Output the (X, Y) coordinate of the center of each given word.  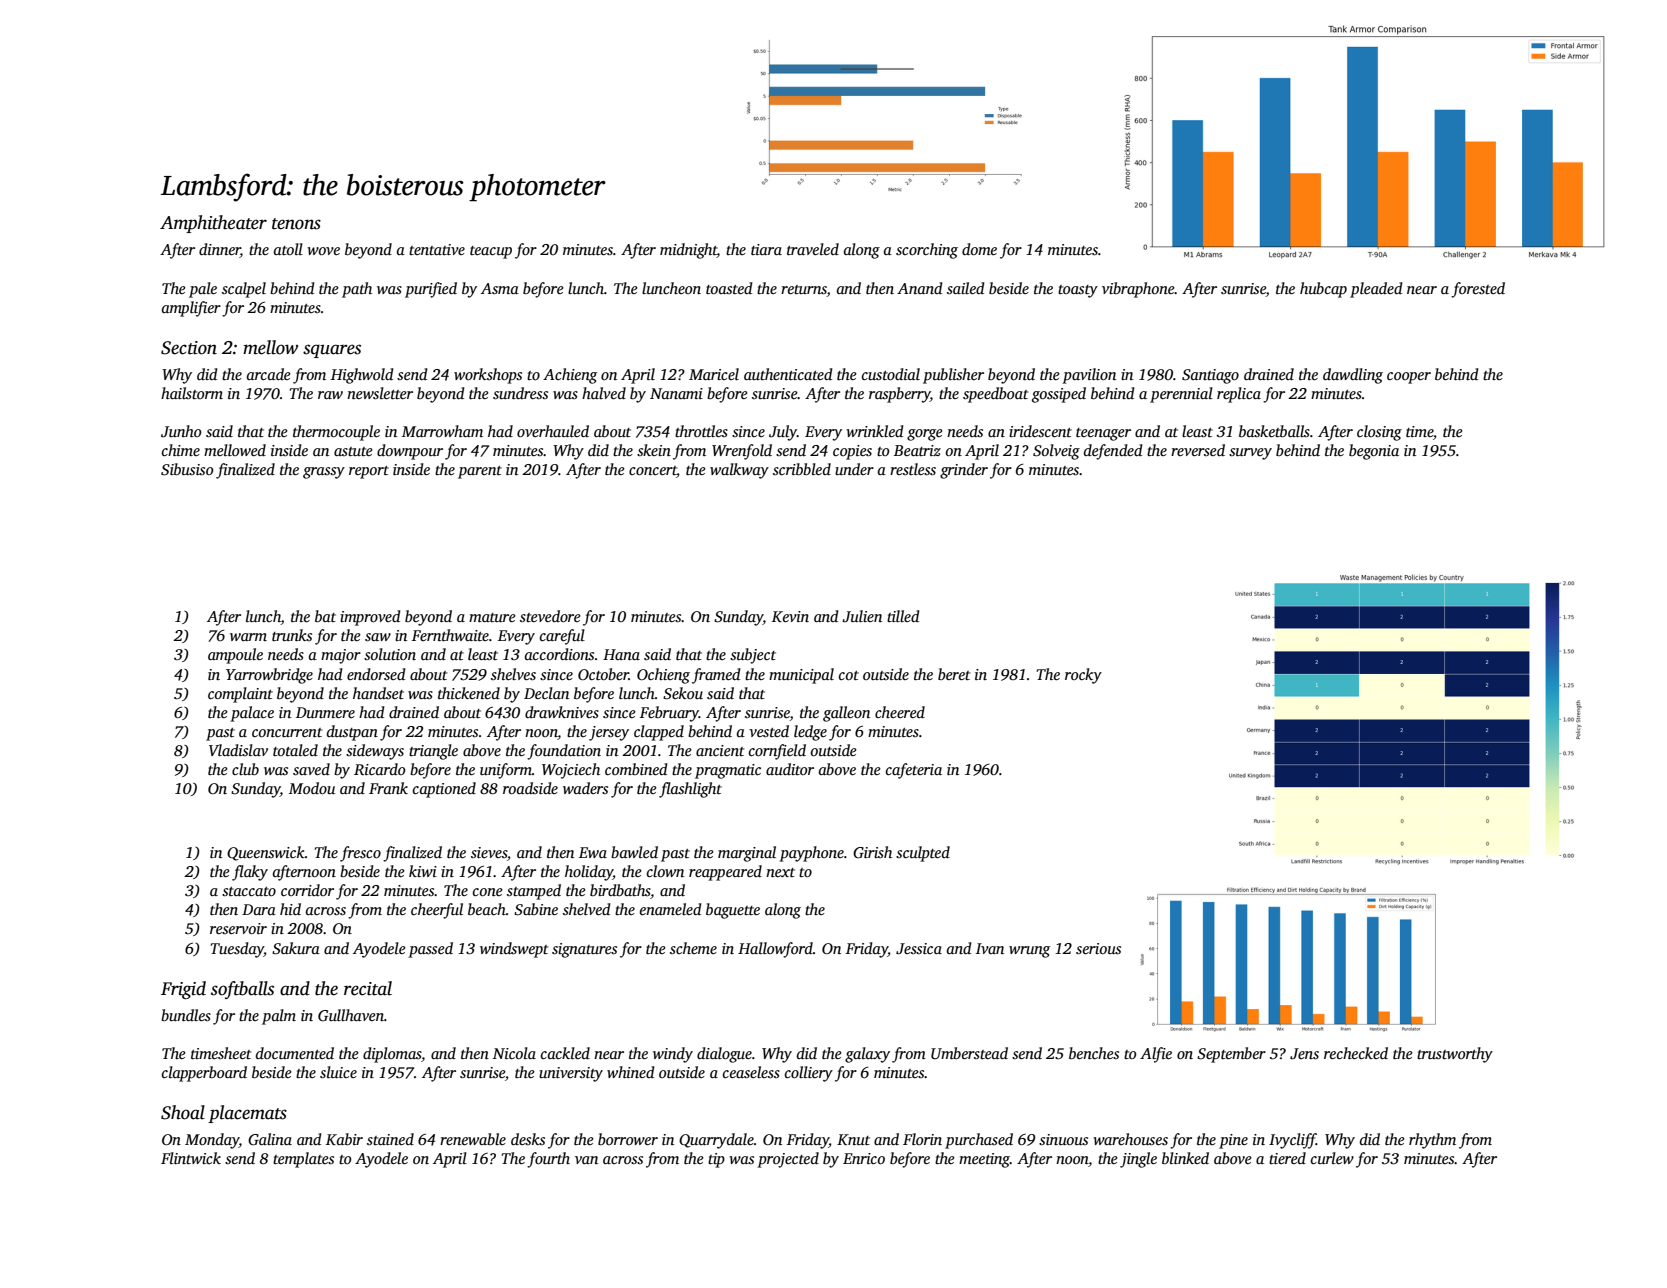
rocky (1083, 676)
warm (248, 637)
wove (323, 251)
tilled (903, 616)
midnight (688, 251)
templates (303, 1160)
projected (788, 1160)
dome (979, 249)
